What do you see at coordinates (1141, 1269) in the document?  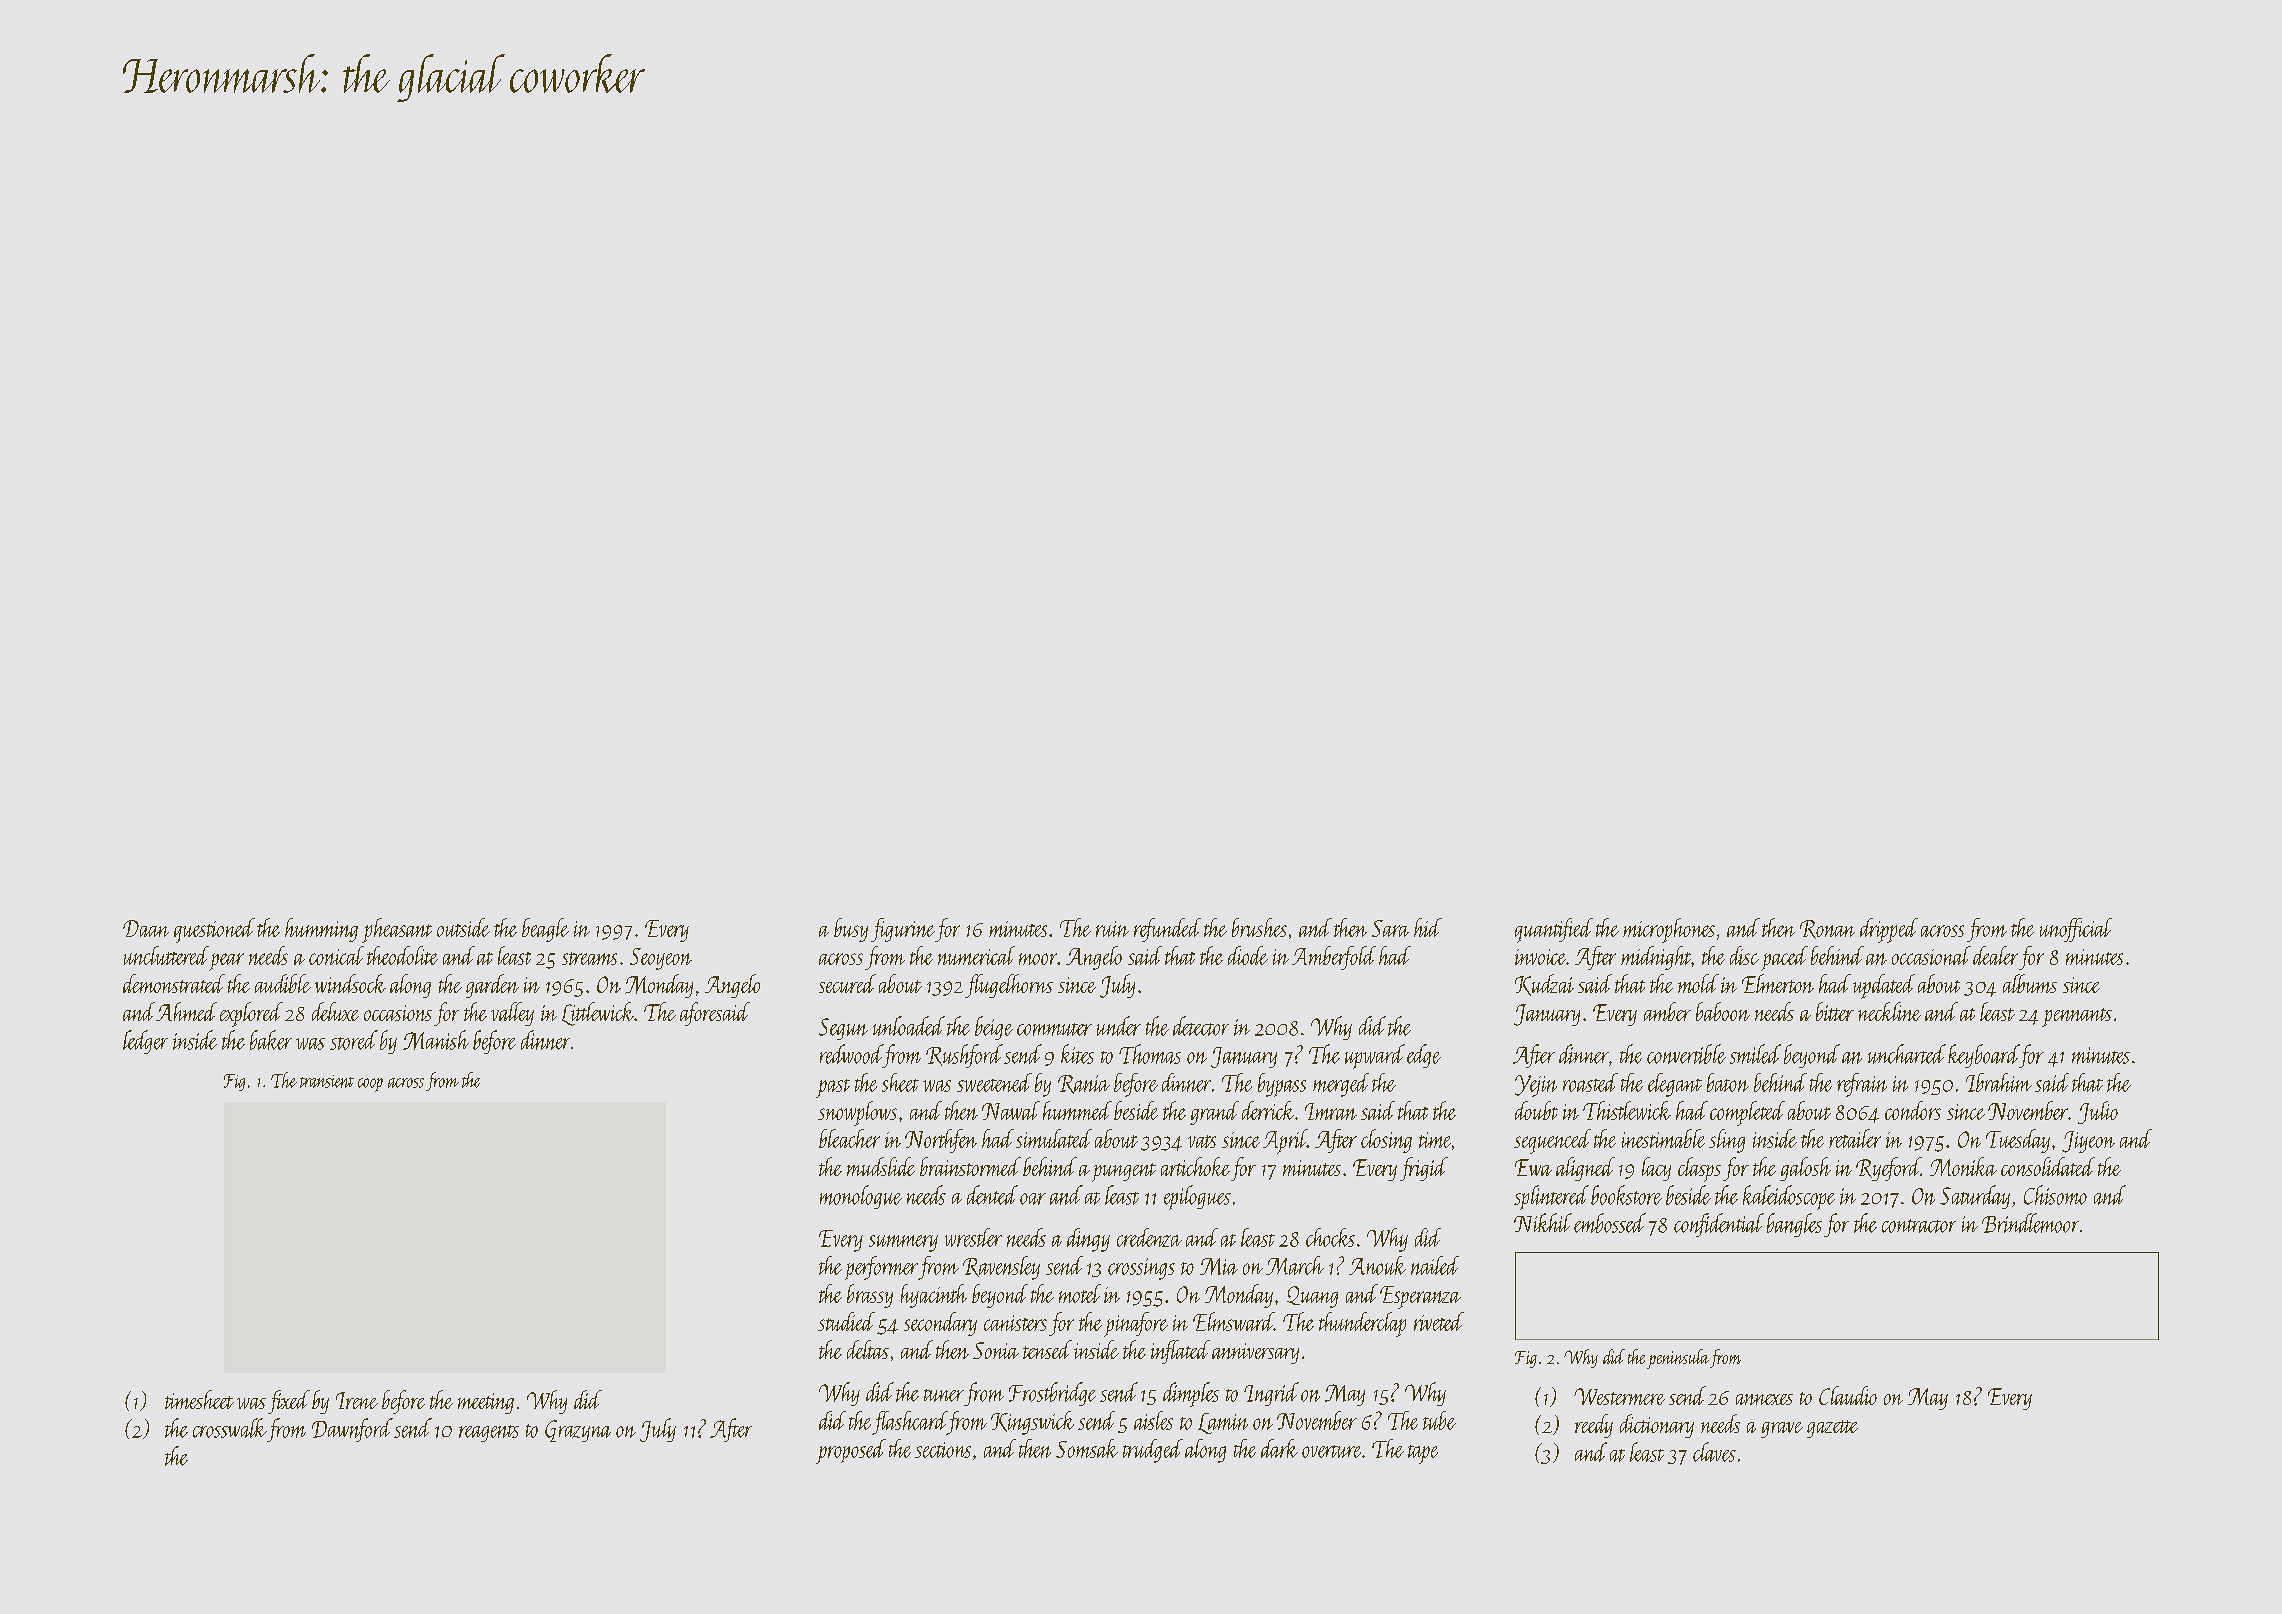 I see `crossings` at bounding box center [1141, 1269].
